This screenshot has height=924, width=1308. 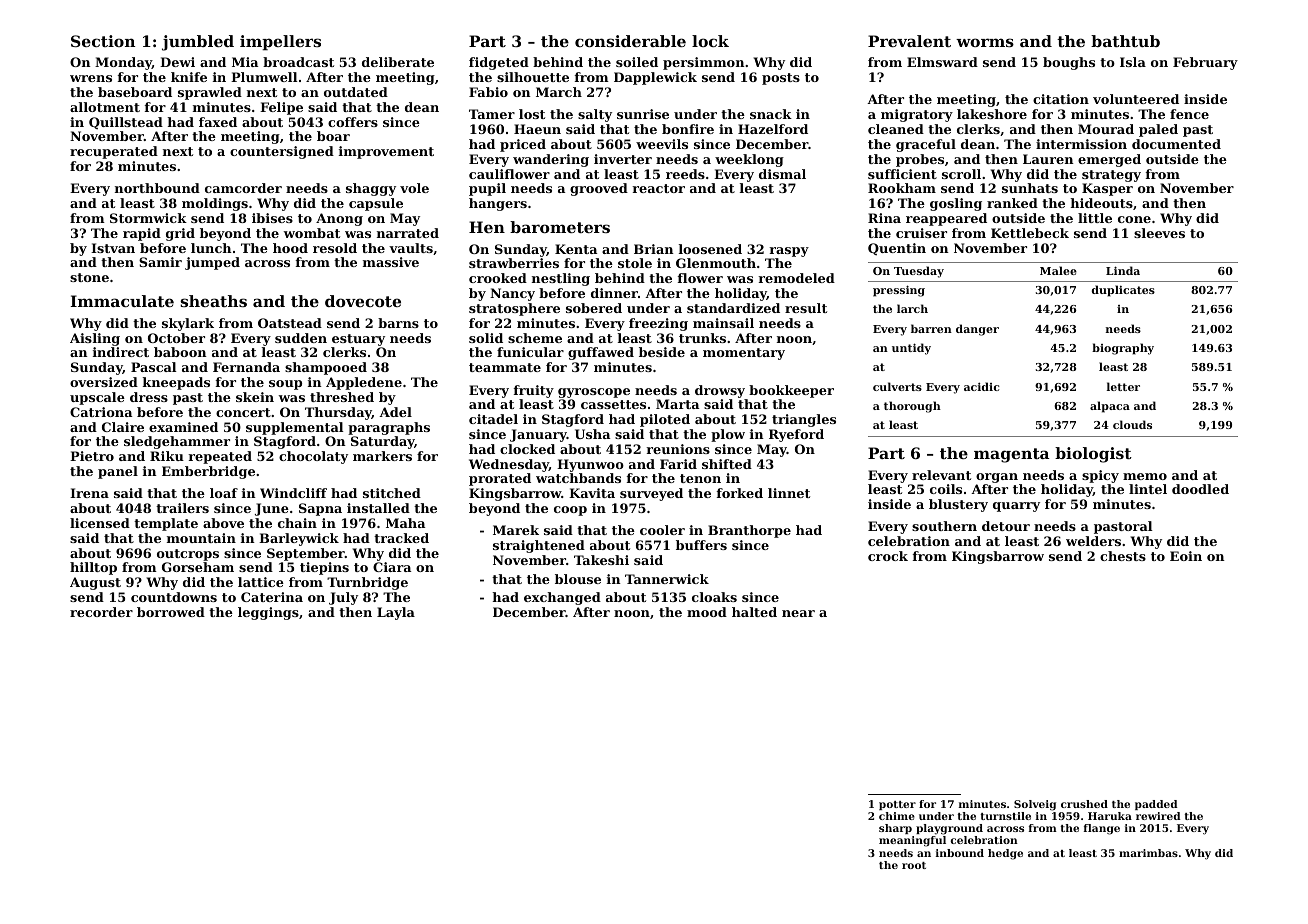 What do you see at coordinates (630, 41) in the screenshot?
I see `considerable` at bounding box center [630, 41].
